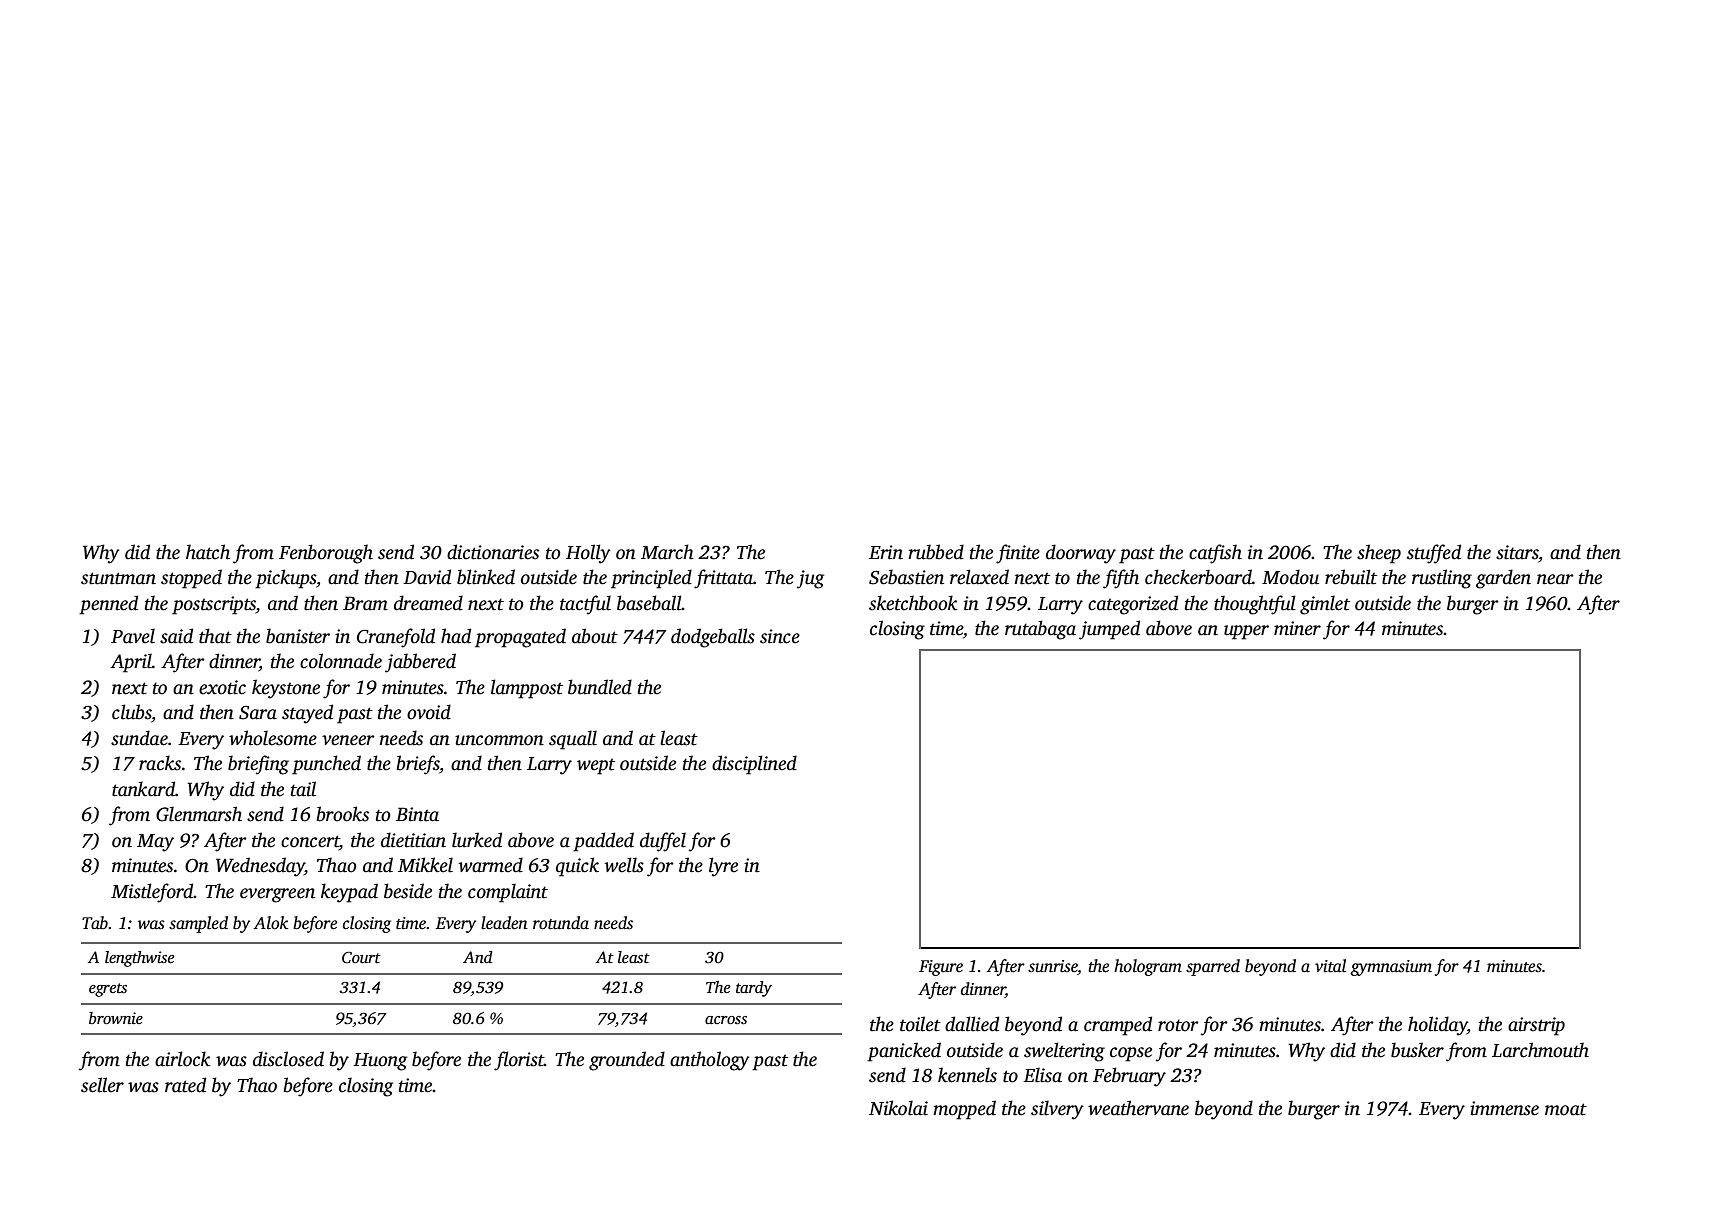  I want to click on dictionaries, so click(493, 552).
